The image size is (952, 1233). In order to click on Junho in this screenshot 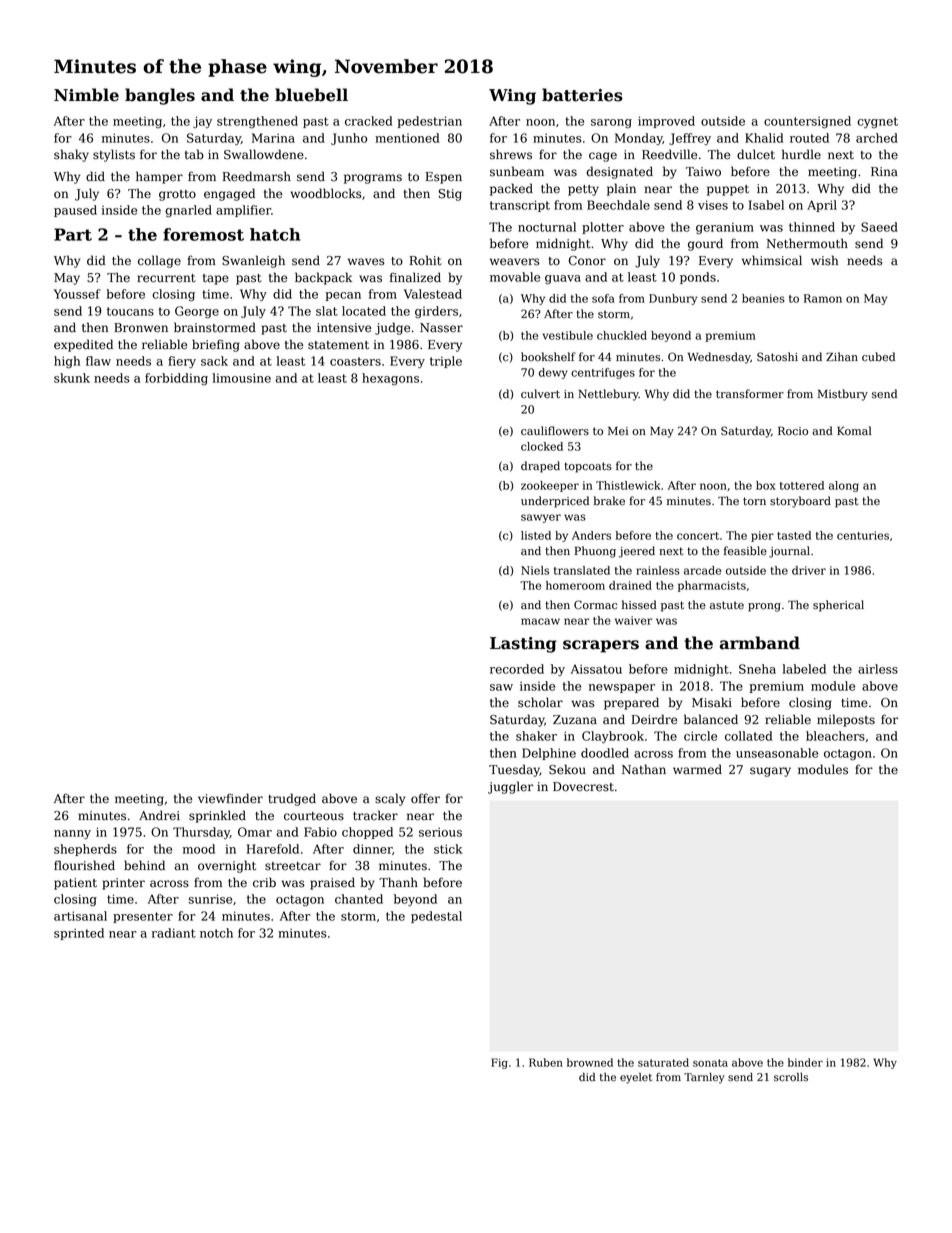, I will do `click(349, 139)`.
